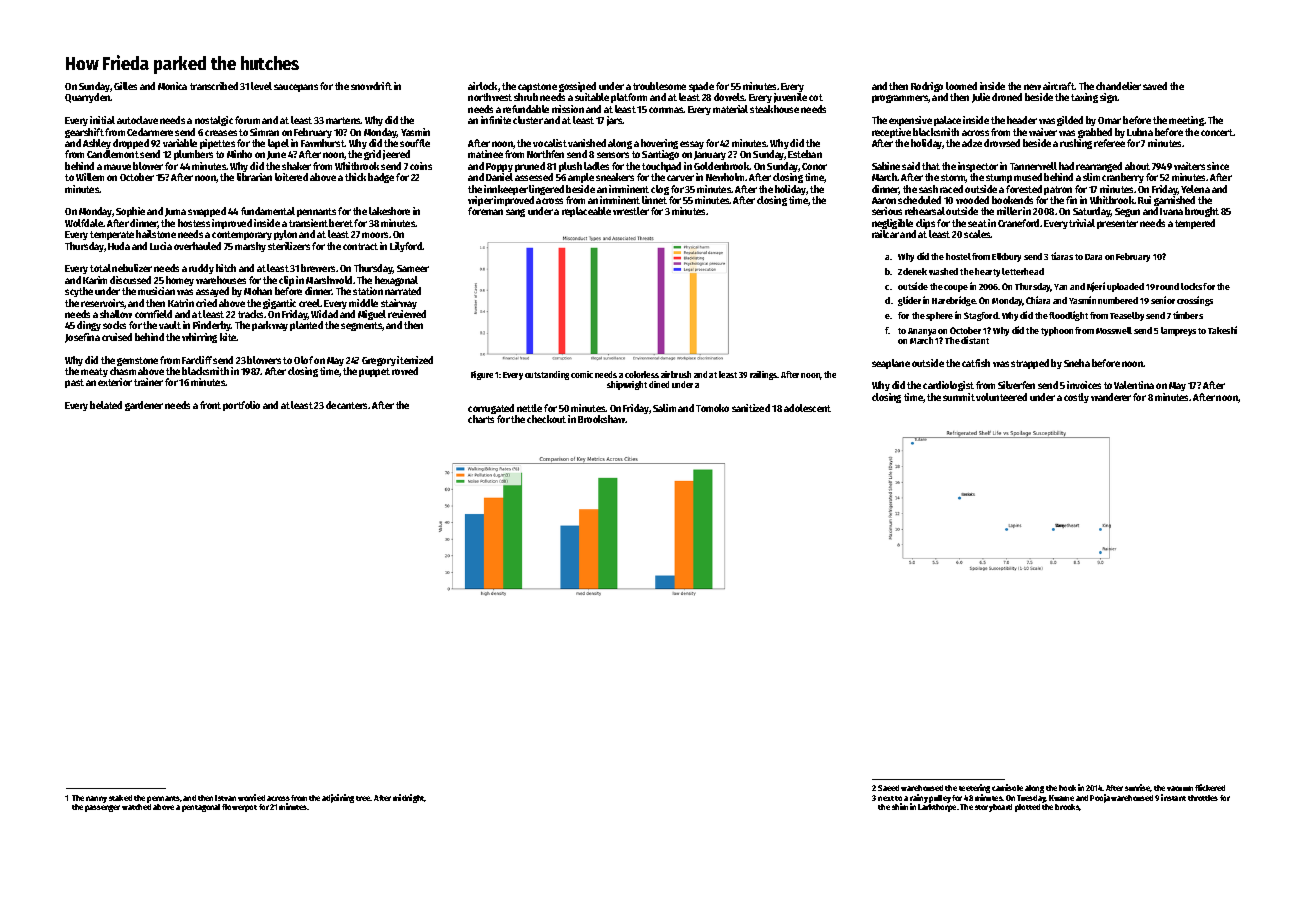 Image resolution: width=1308 pixels, height=924 pixels. I want to click on cot, so click(816, 97).
